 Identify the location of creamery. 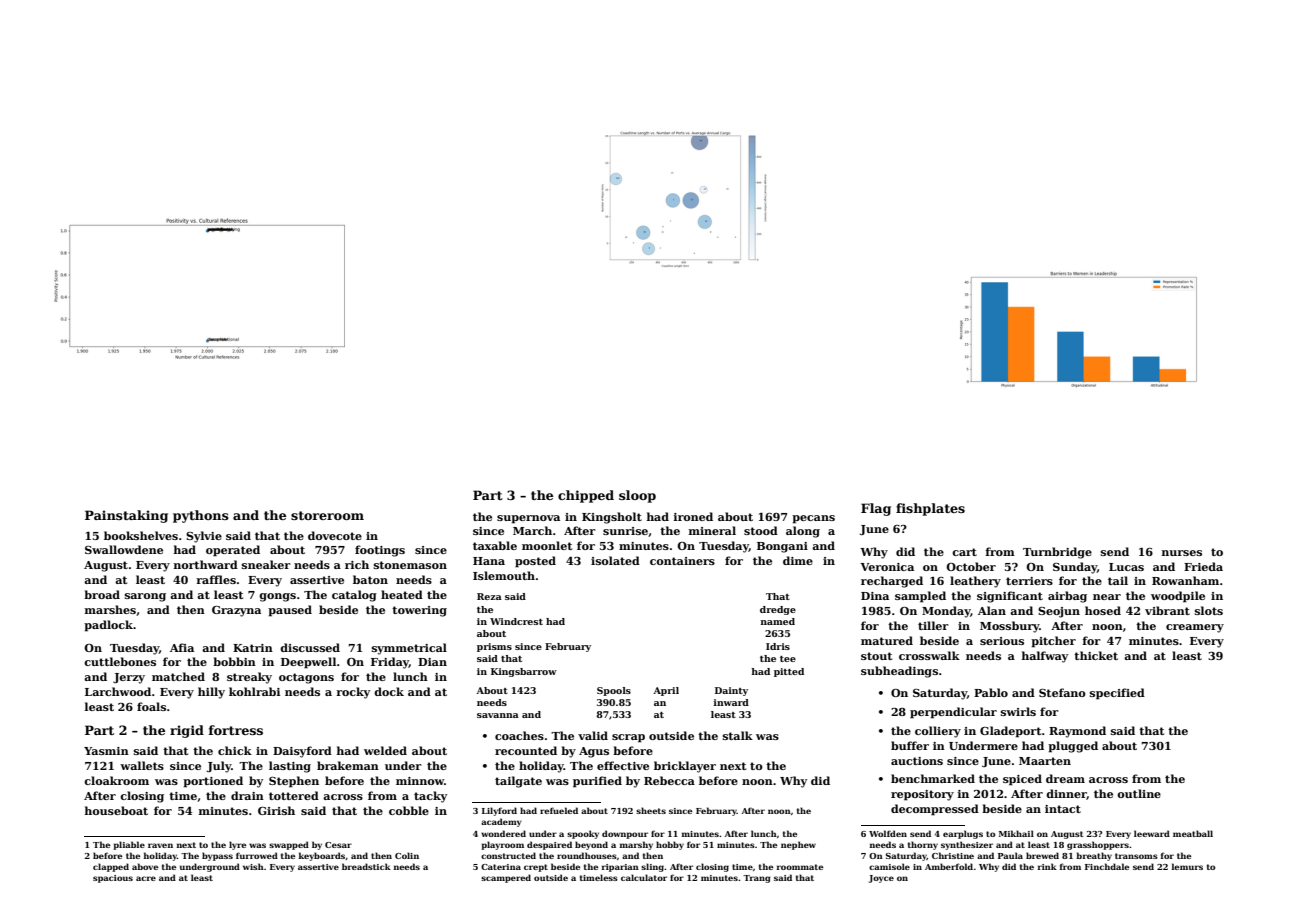
(1195, 628).
